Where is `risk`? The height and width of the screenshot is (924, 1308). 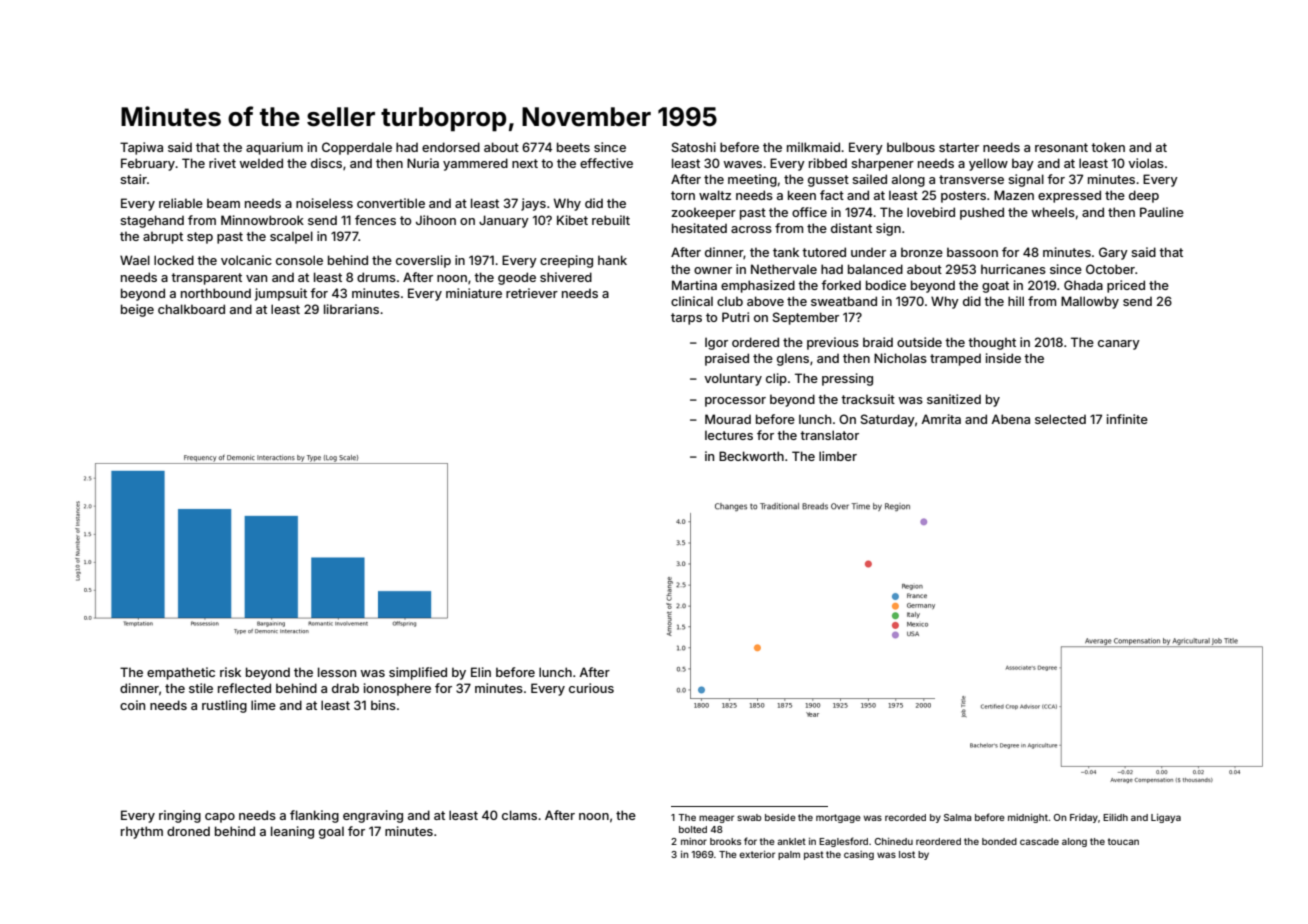 risk is located at coordinates (230, 672).
